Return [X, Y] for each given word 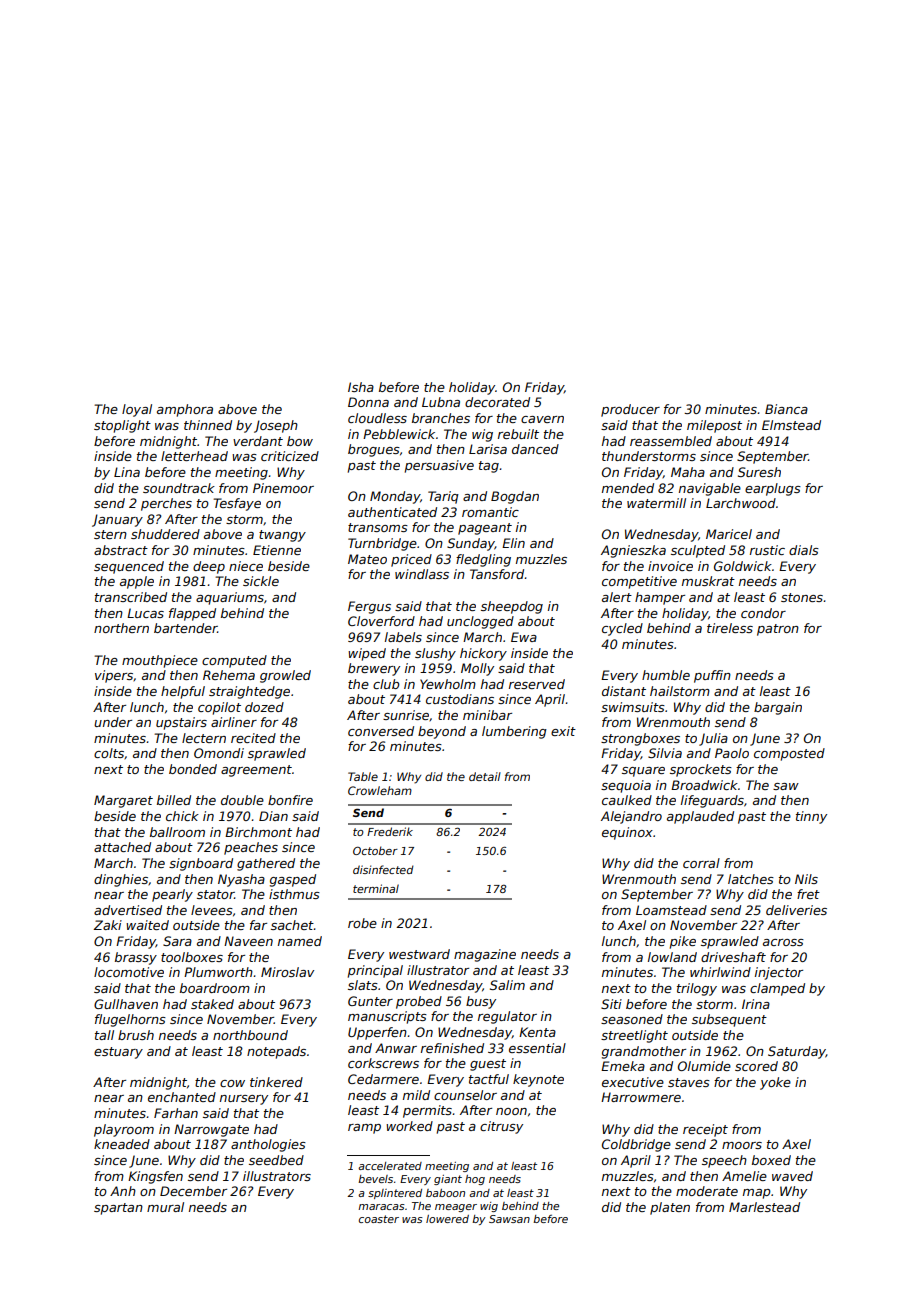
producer [630, 410]
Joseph [276, 426]
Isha [361, 387]
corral [701, 863]
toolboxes [192, 957]
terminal [376, 888]
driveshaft [733, 957]
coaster [379, 1219]
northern [121, 628]
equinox [627, 833]
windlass [422, 574]
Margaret [123, 801]
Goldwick [743, 566]
